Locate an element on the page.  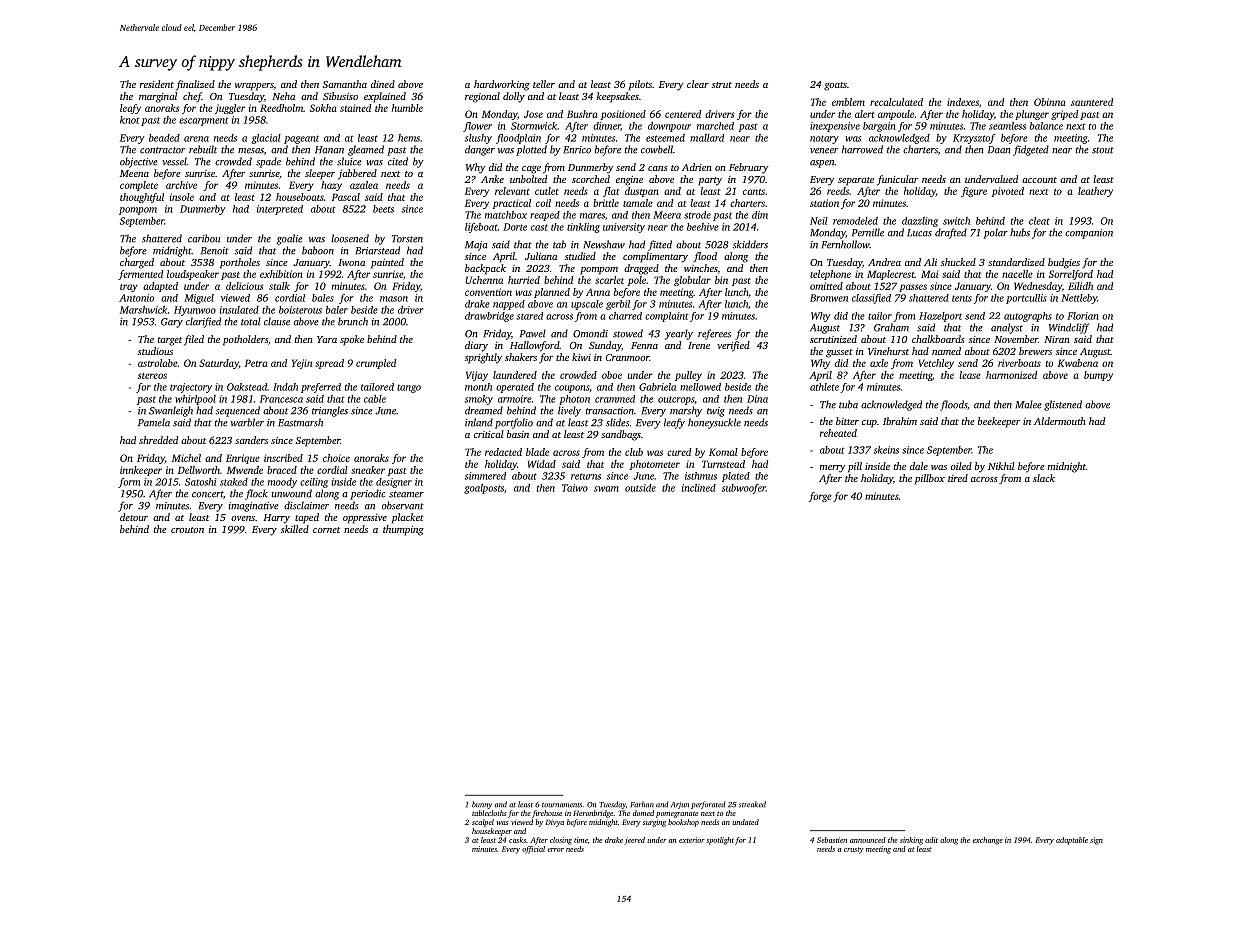
pageant is located at coordinates (301, 139).
